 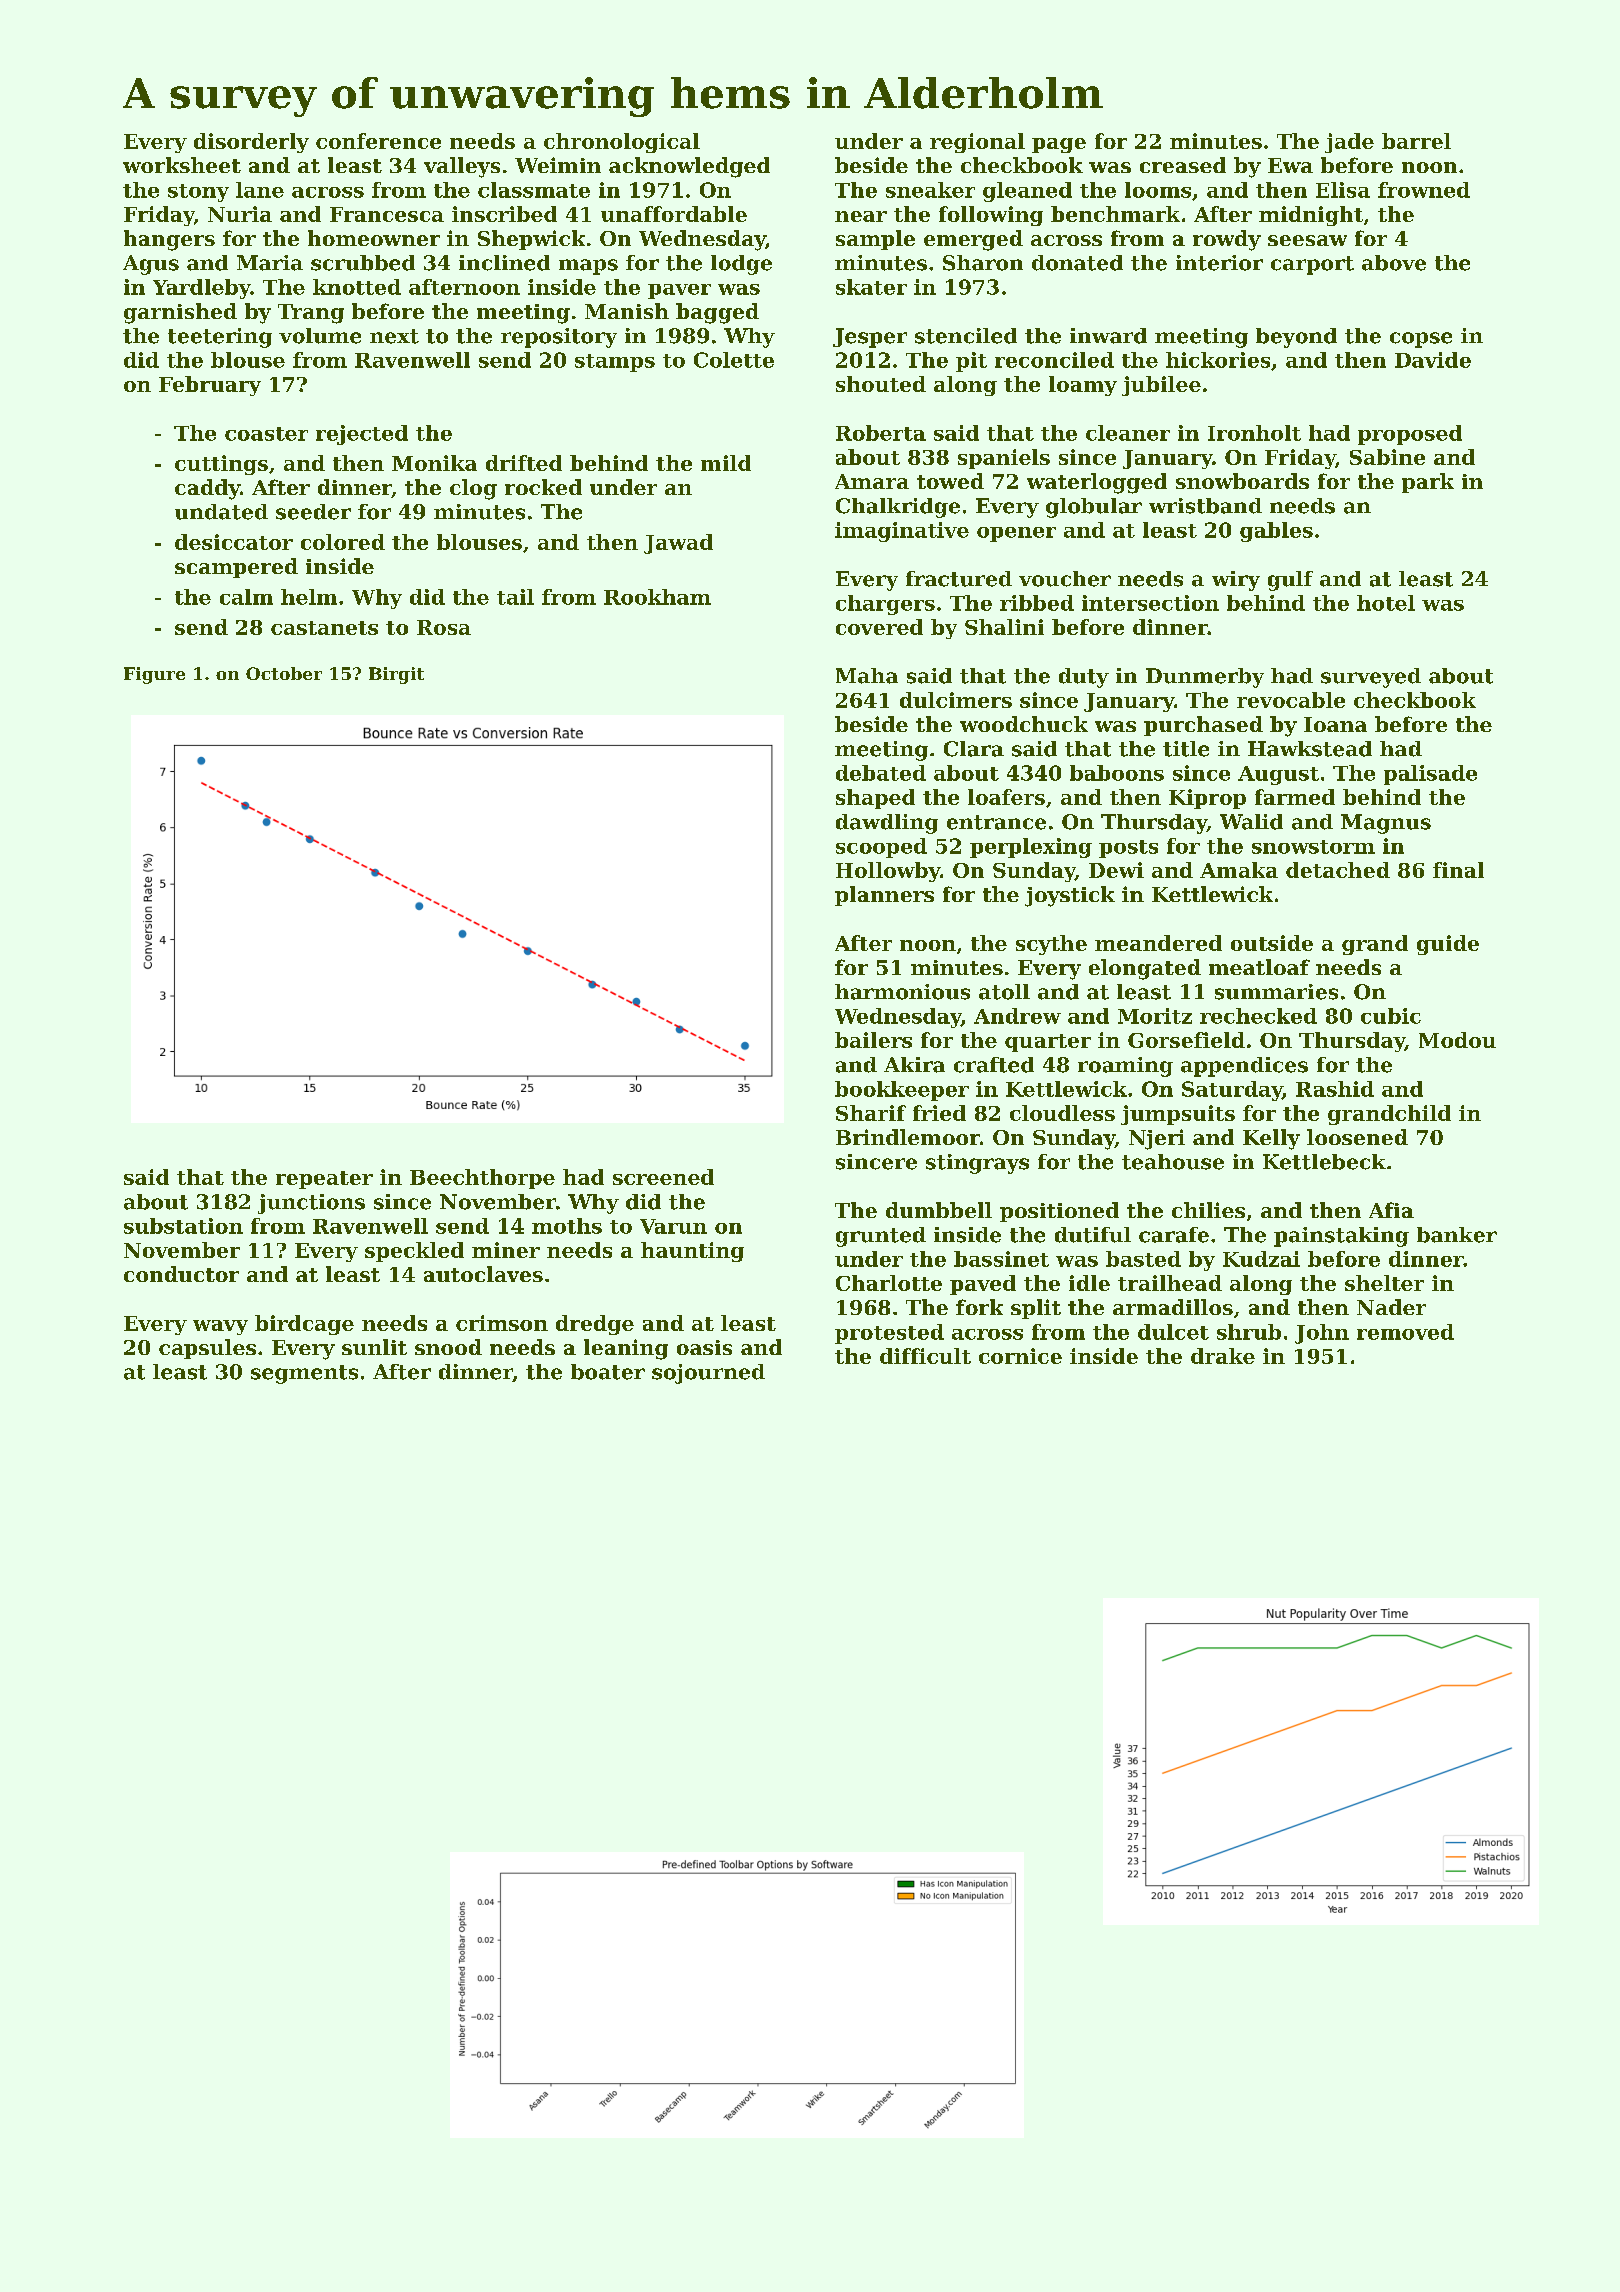 What do you see at coordinates (1338, 870) in the page?
I see `detached` at bounding box center [1338, 870].
